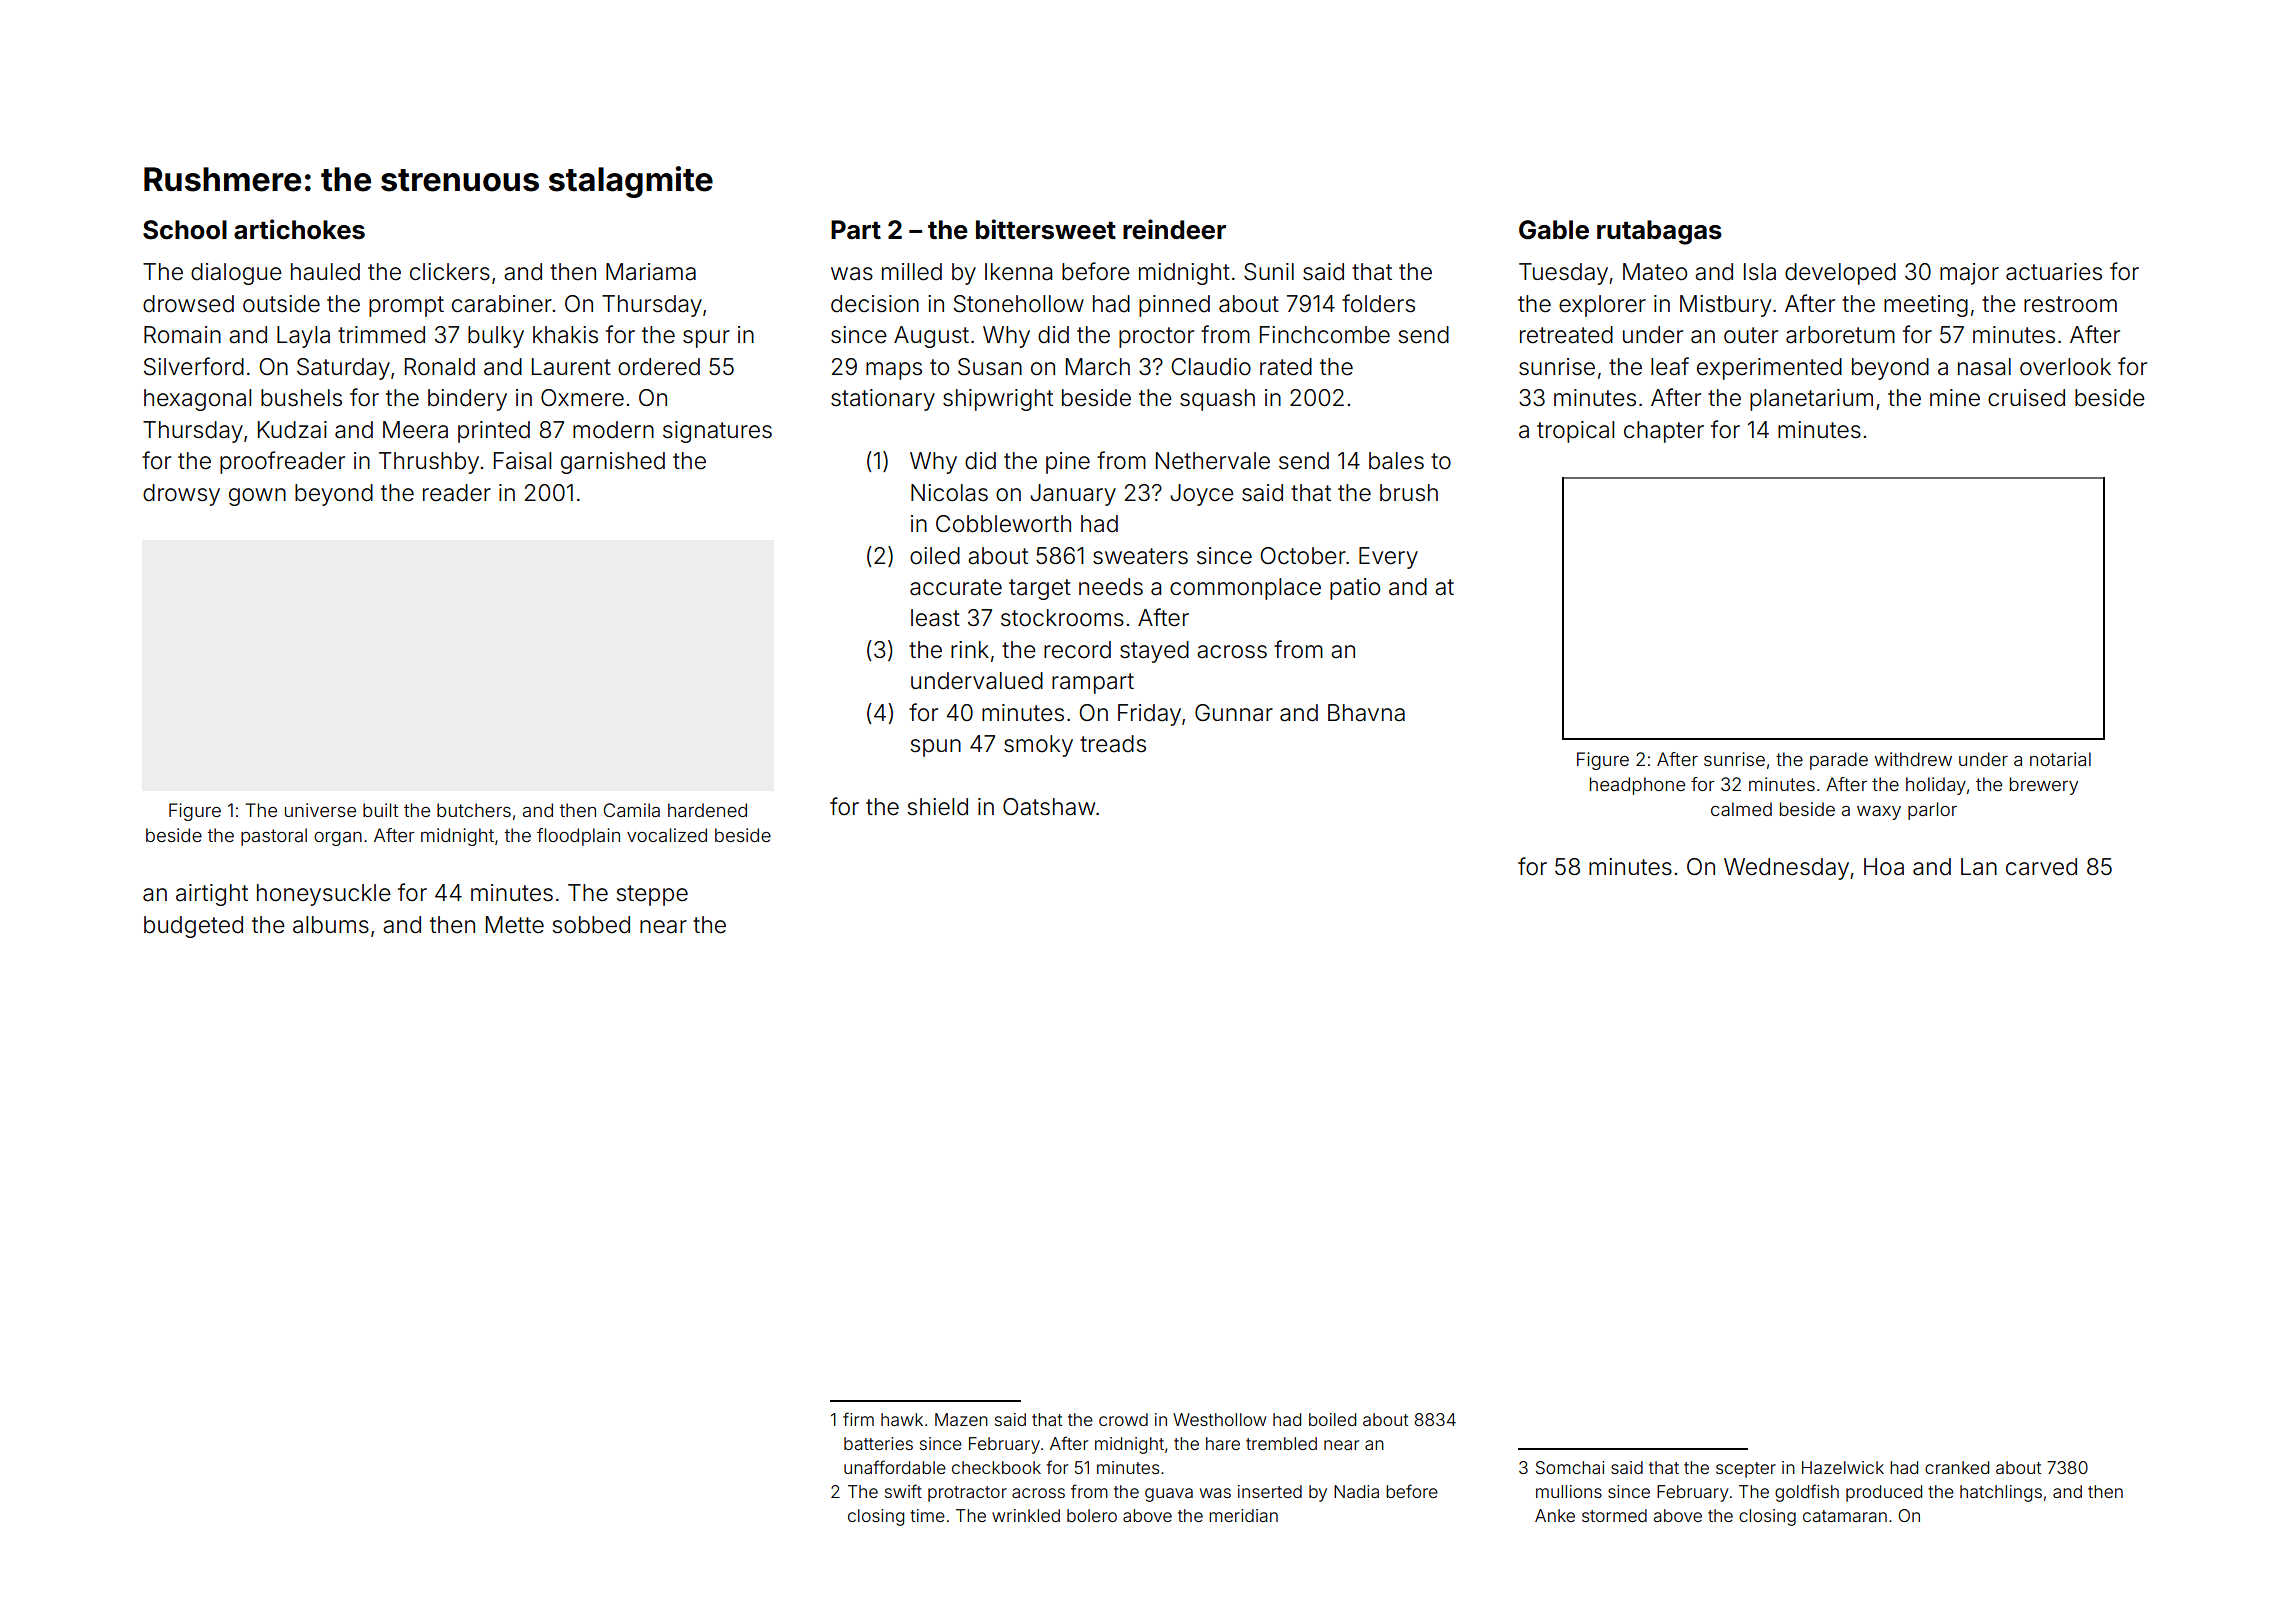  Describe the element at coordinates (1049, 807) in the document. I see `Oatshaw` at that location.
